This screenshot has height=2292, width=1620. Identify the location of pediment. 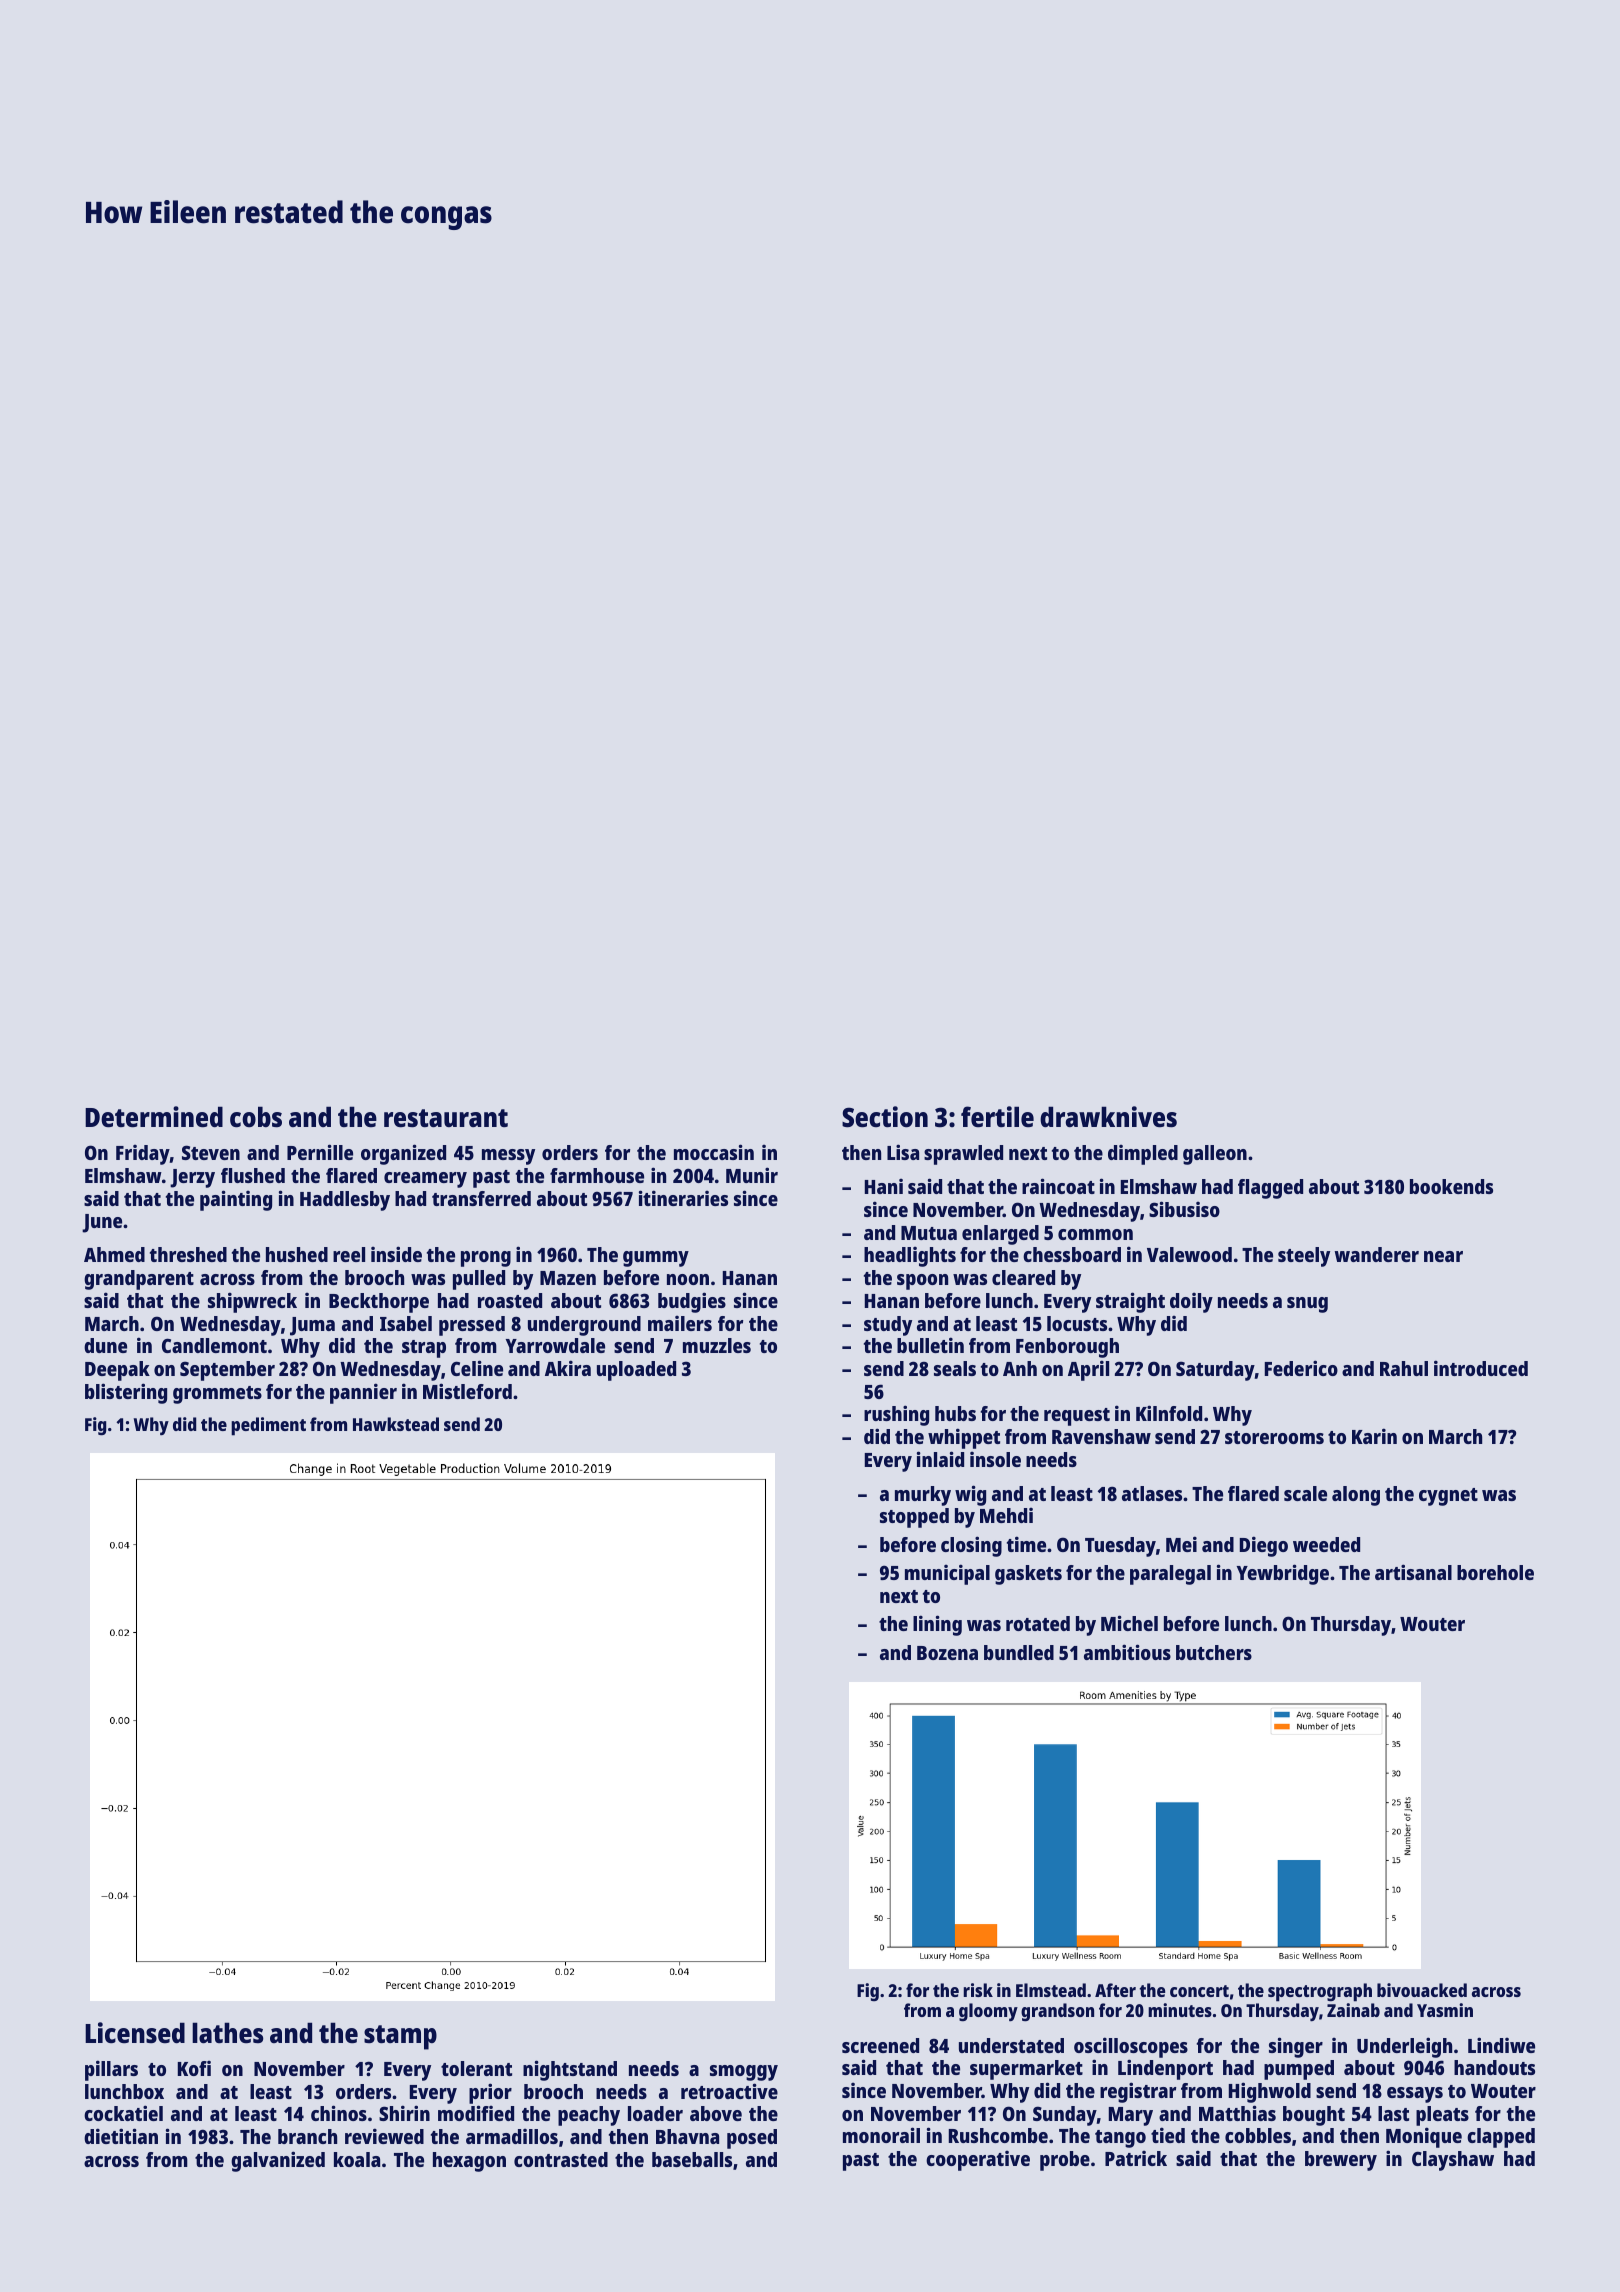
(268, 1426).
